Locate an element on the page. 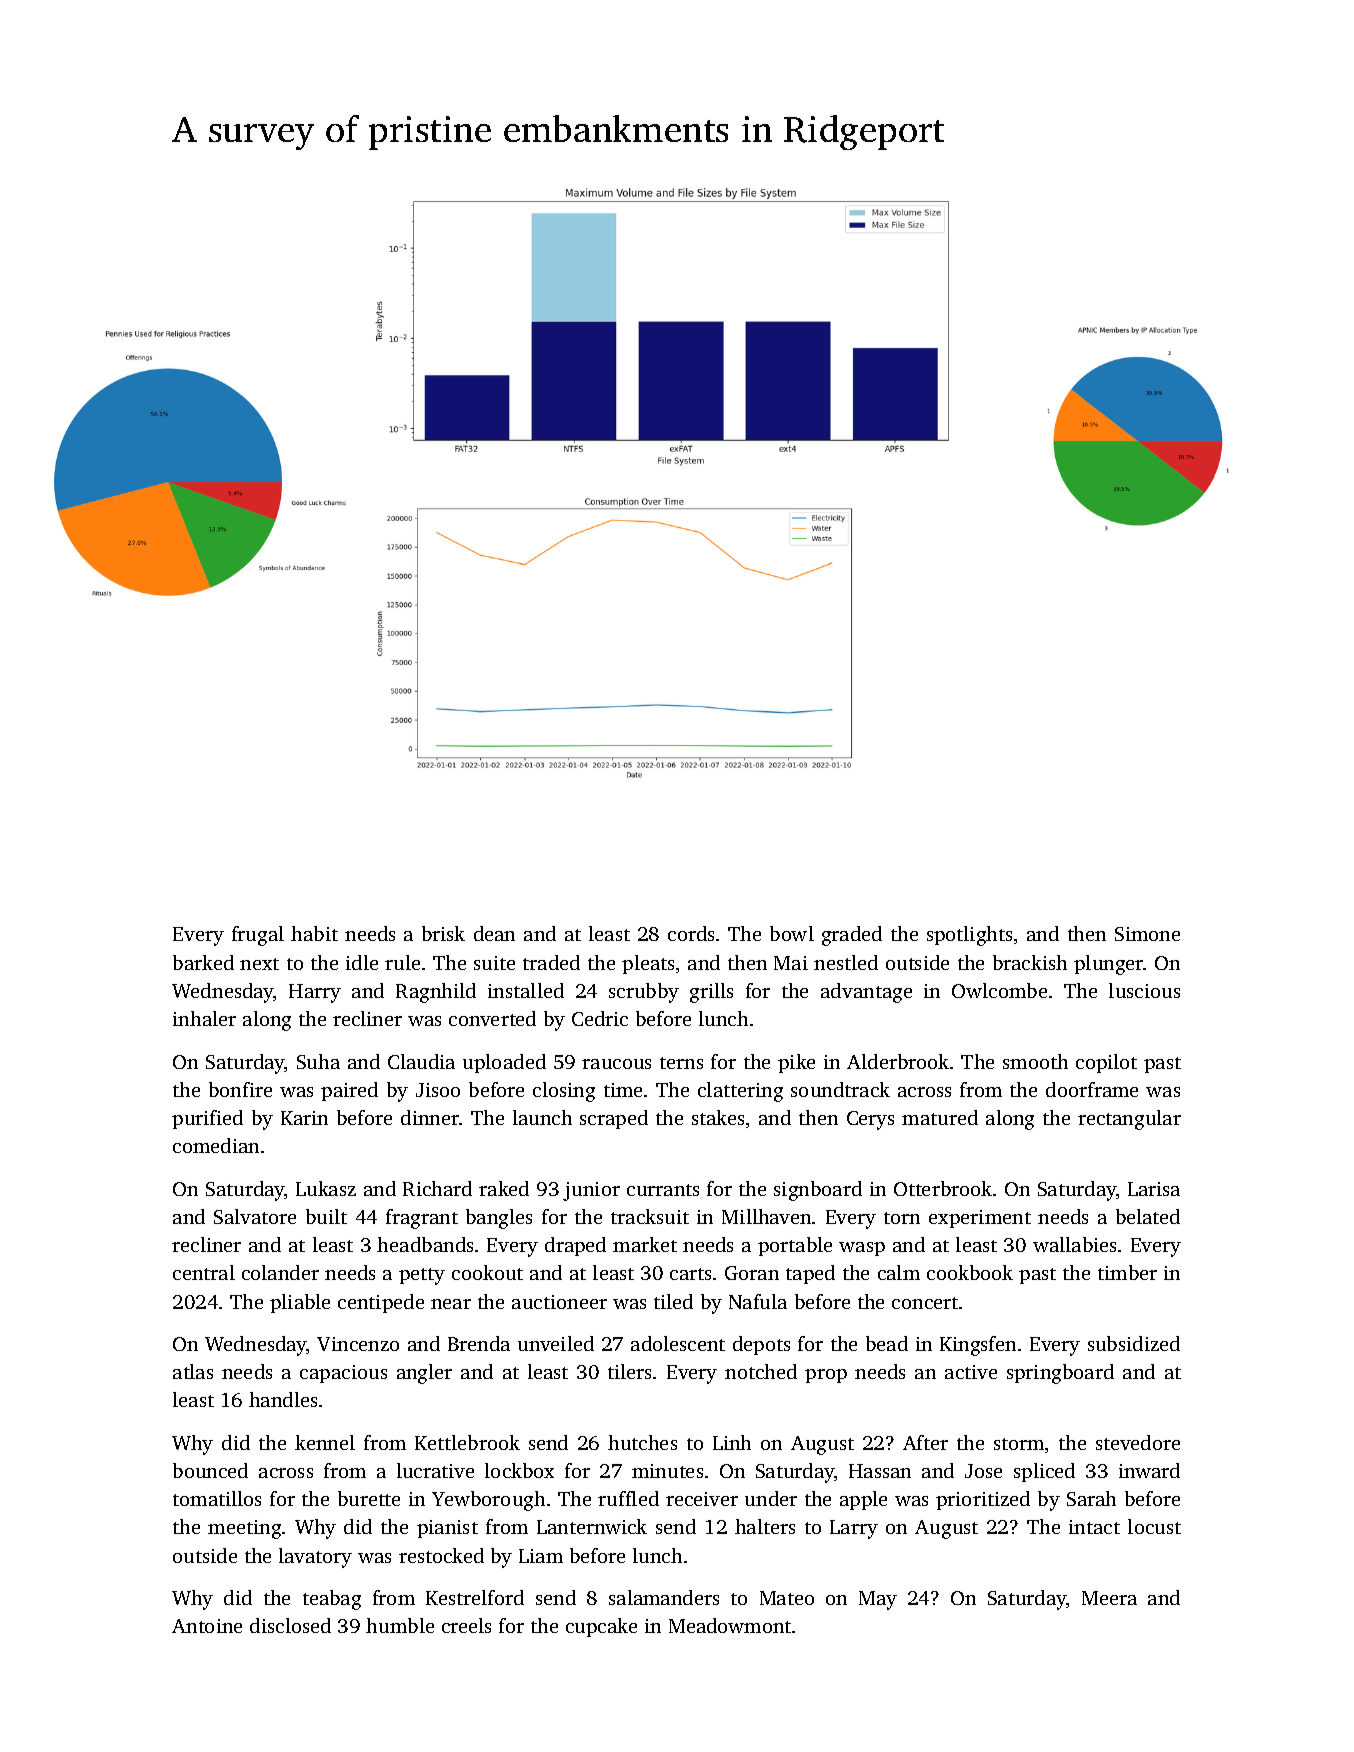  luscious is located at coordinates (1144, 990).
